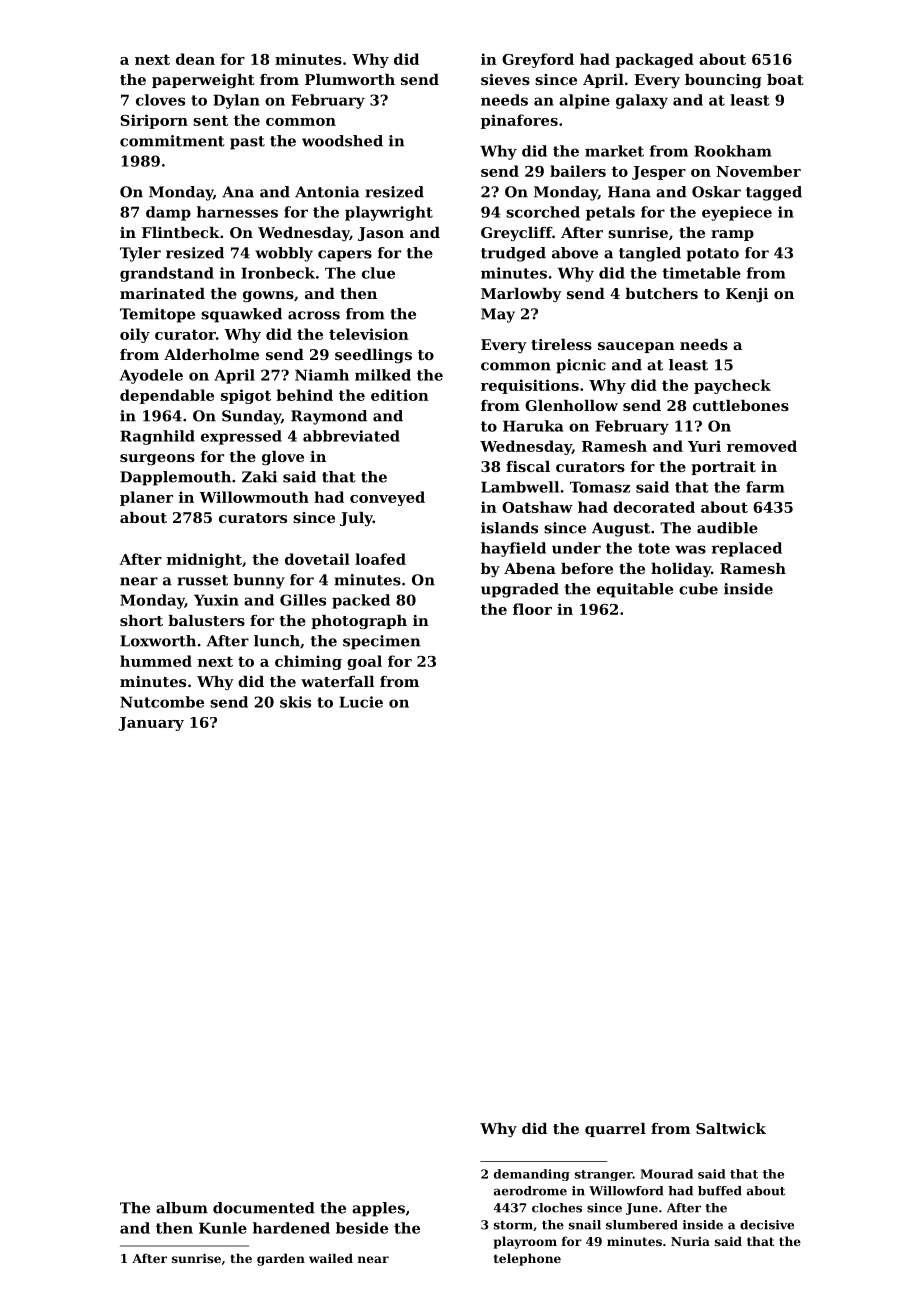  What do you see at coordinates (785, 79) in the screenshot?
I see `boat` at bounding box center [785, 79].
